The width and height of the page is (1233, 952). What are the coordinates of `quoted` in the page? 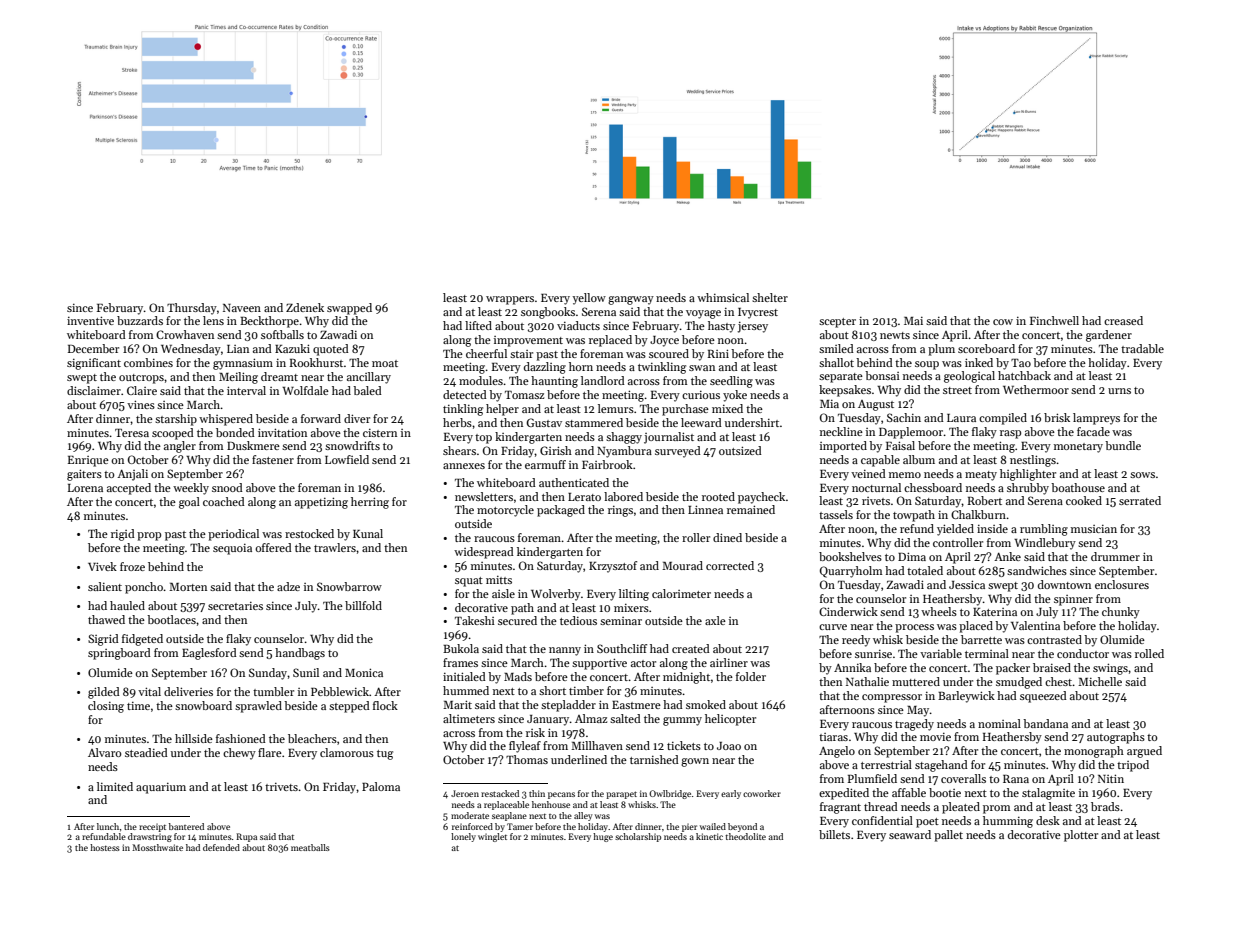 It's located at (331, 350).
